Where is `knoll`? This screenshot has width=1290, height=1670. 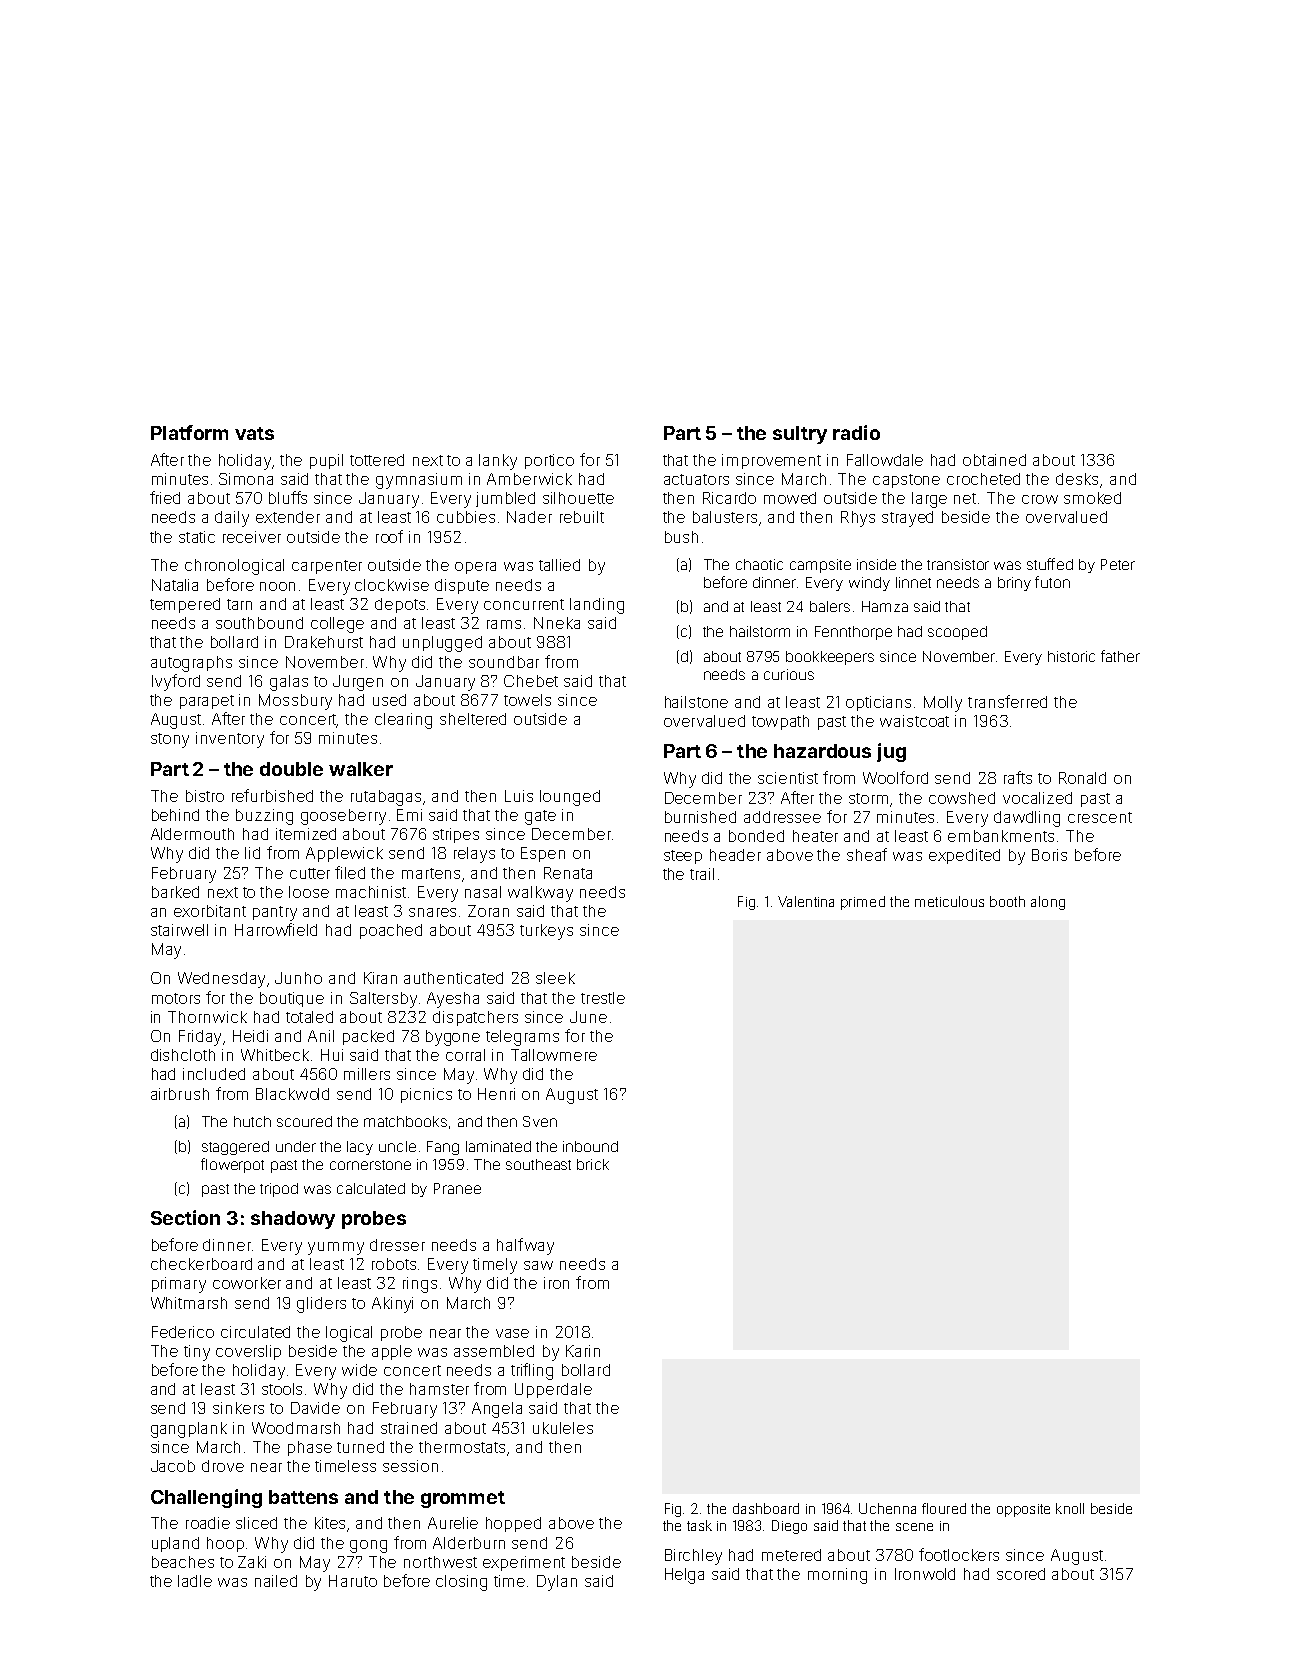 knoll is located at coordinates (1070, 1508).
